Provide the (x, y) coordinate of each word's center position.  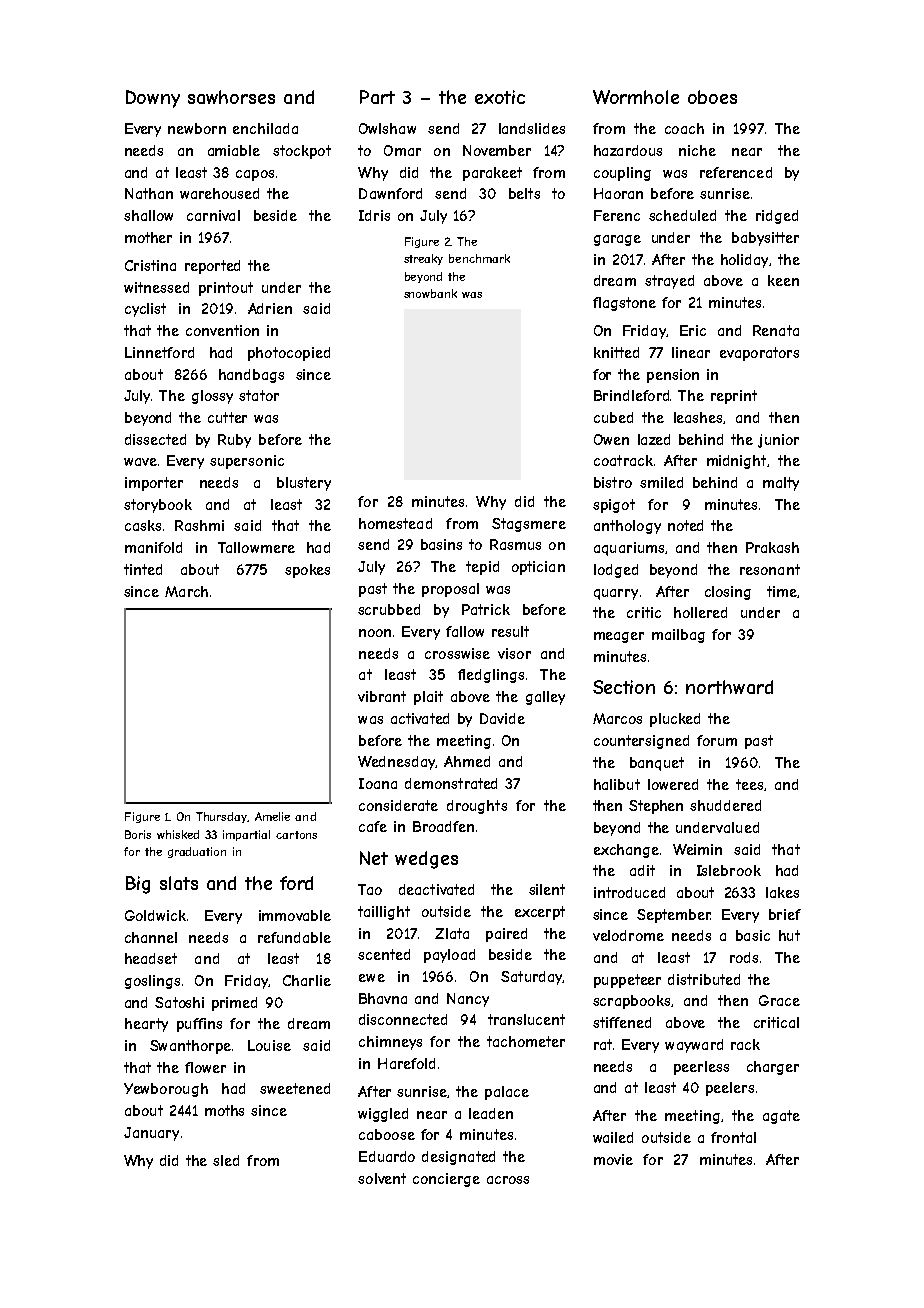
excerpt (540, 913)
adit (642, 870)
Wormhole (636, 97)
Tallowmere (256, 547)
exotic (500, 97)
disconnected (403, 1019)
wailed (613, 1137)
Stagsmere (529, 525)
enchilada (265, 128)
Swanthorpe (190, 1047)
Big (138, 885)
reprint (734, 397)
